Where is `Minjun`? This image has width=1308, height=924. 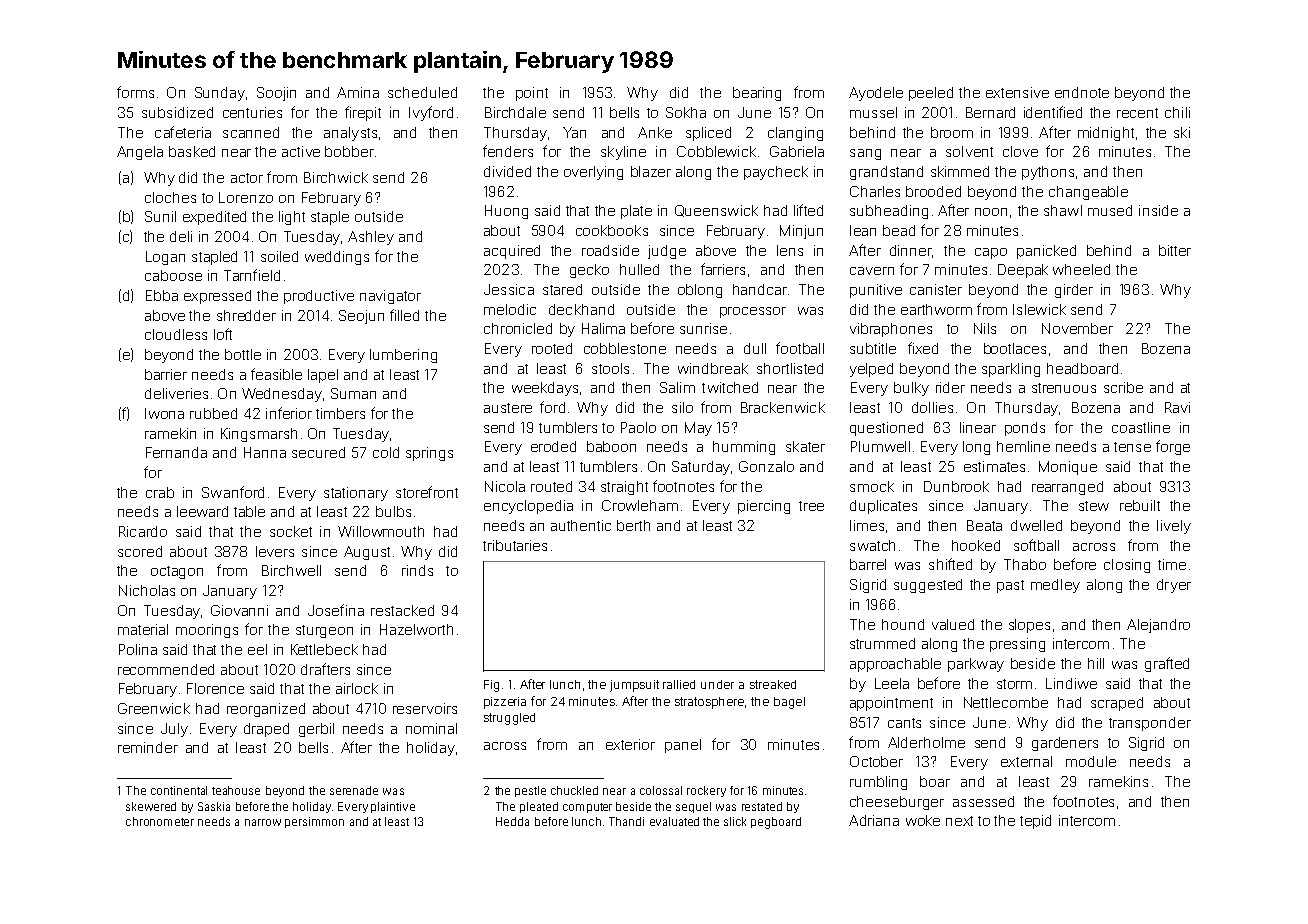 Minjun is located at coordinates (801, 232).
